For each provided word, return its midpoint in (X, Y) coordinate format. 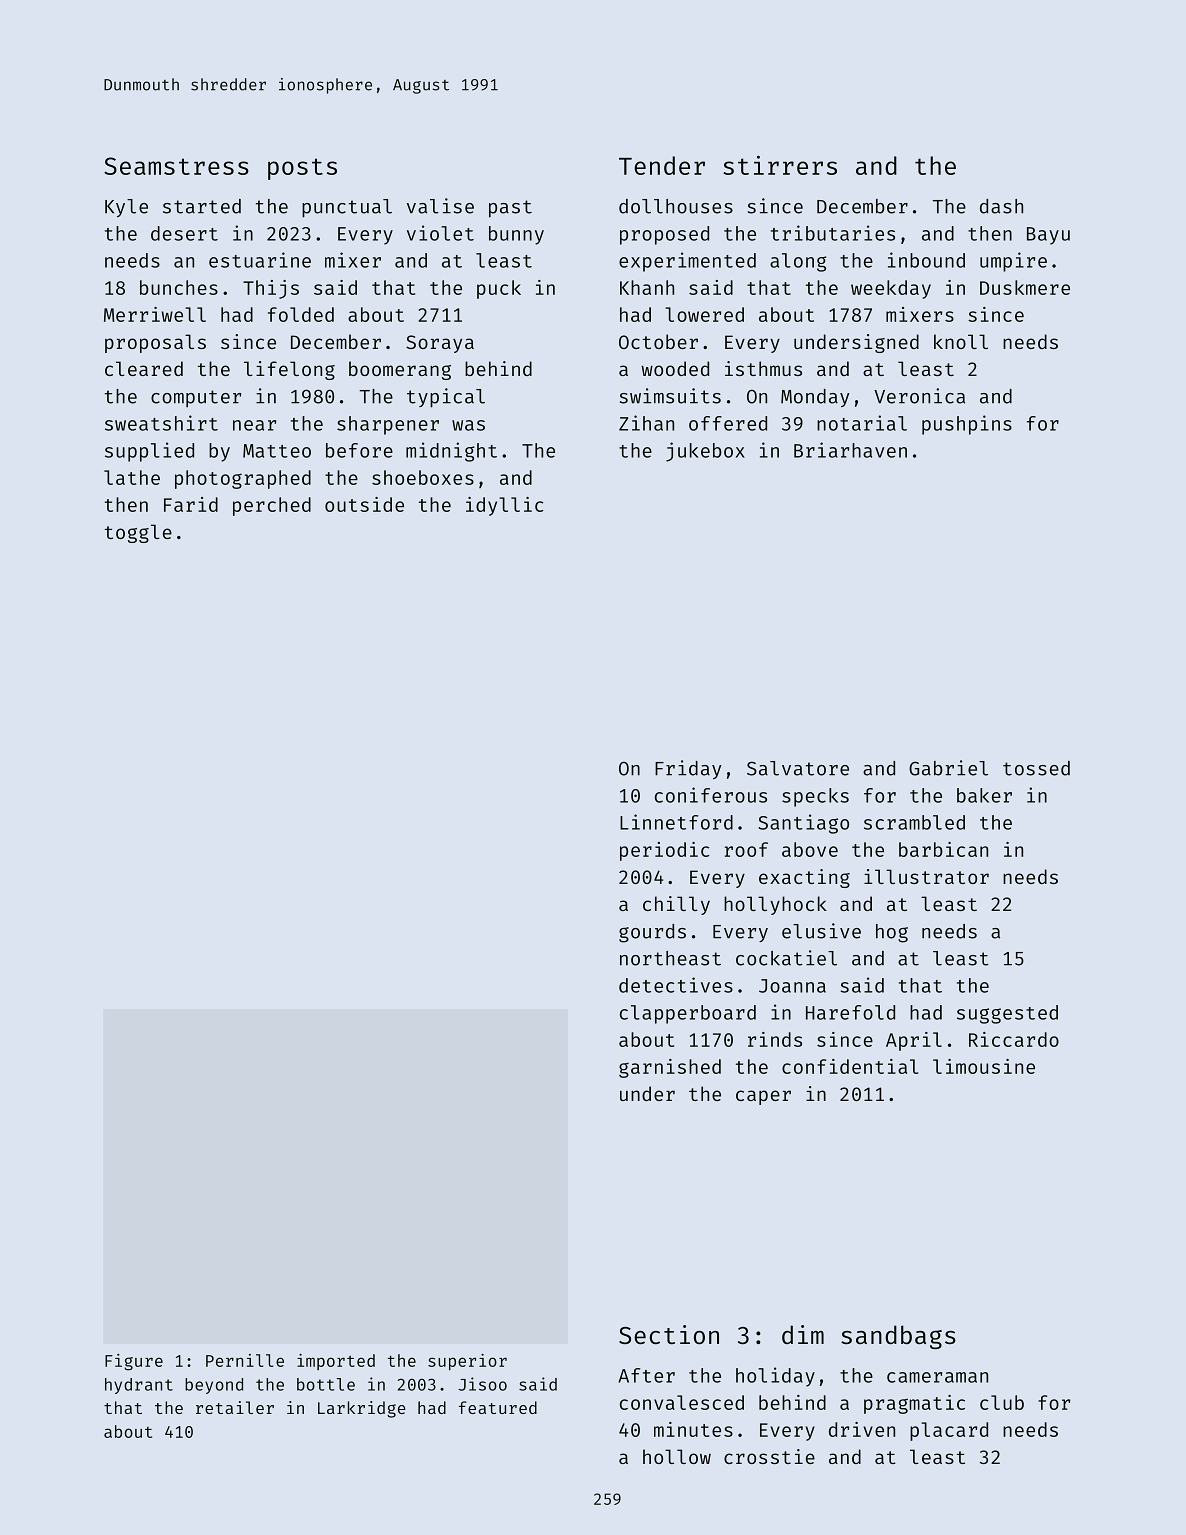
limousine (984, 1066)
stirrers (780, 165)
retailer (235, 1407)
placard (949, 1431)
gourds (652, 933)
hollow (677, 1456)
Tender (662, 165)
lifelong (289, 370)
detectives (676, 985)
